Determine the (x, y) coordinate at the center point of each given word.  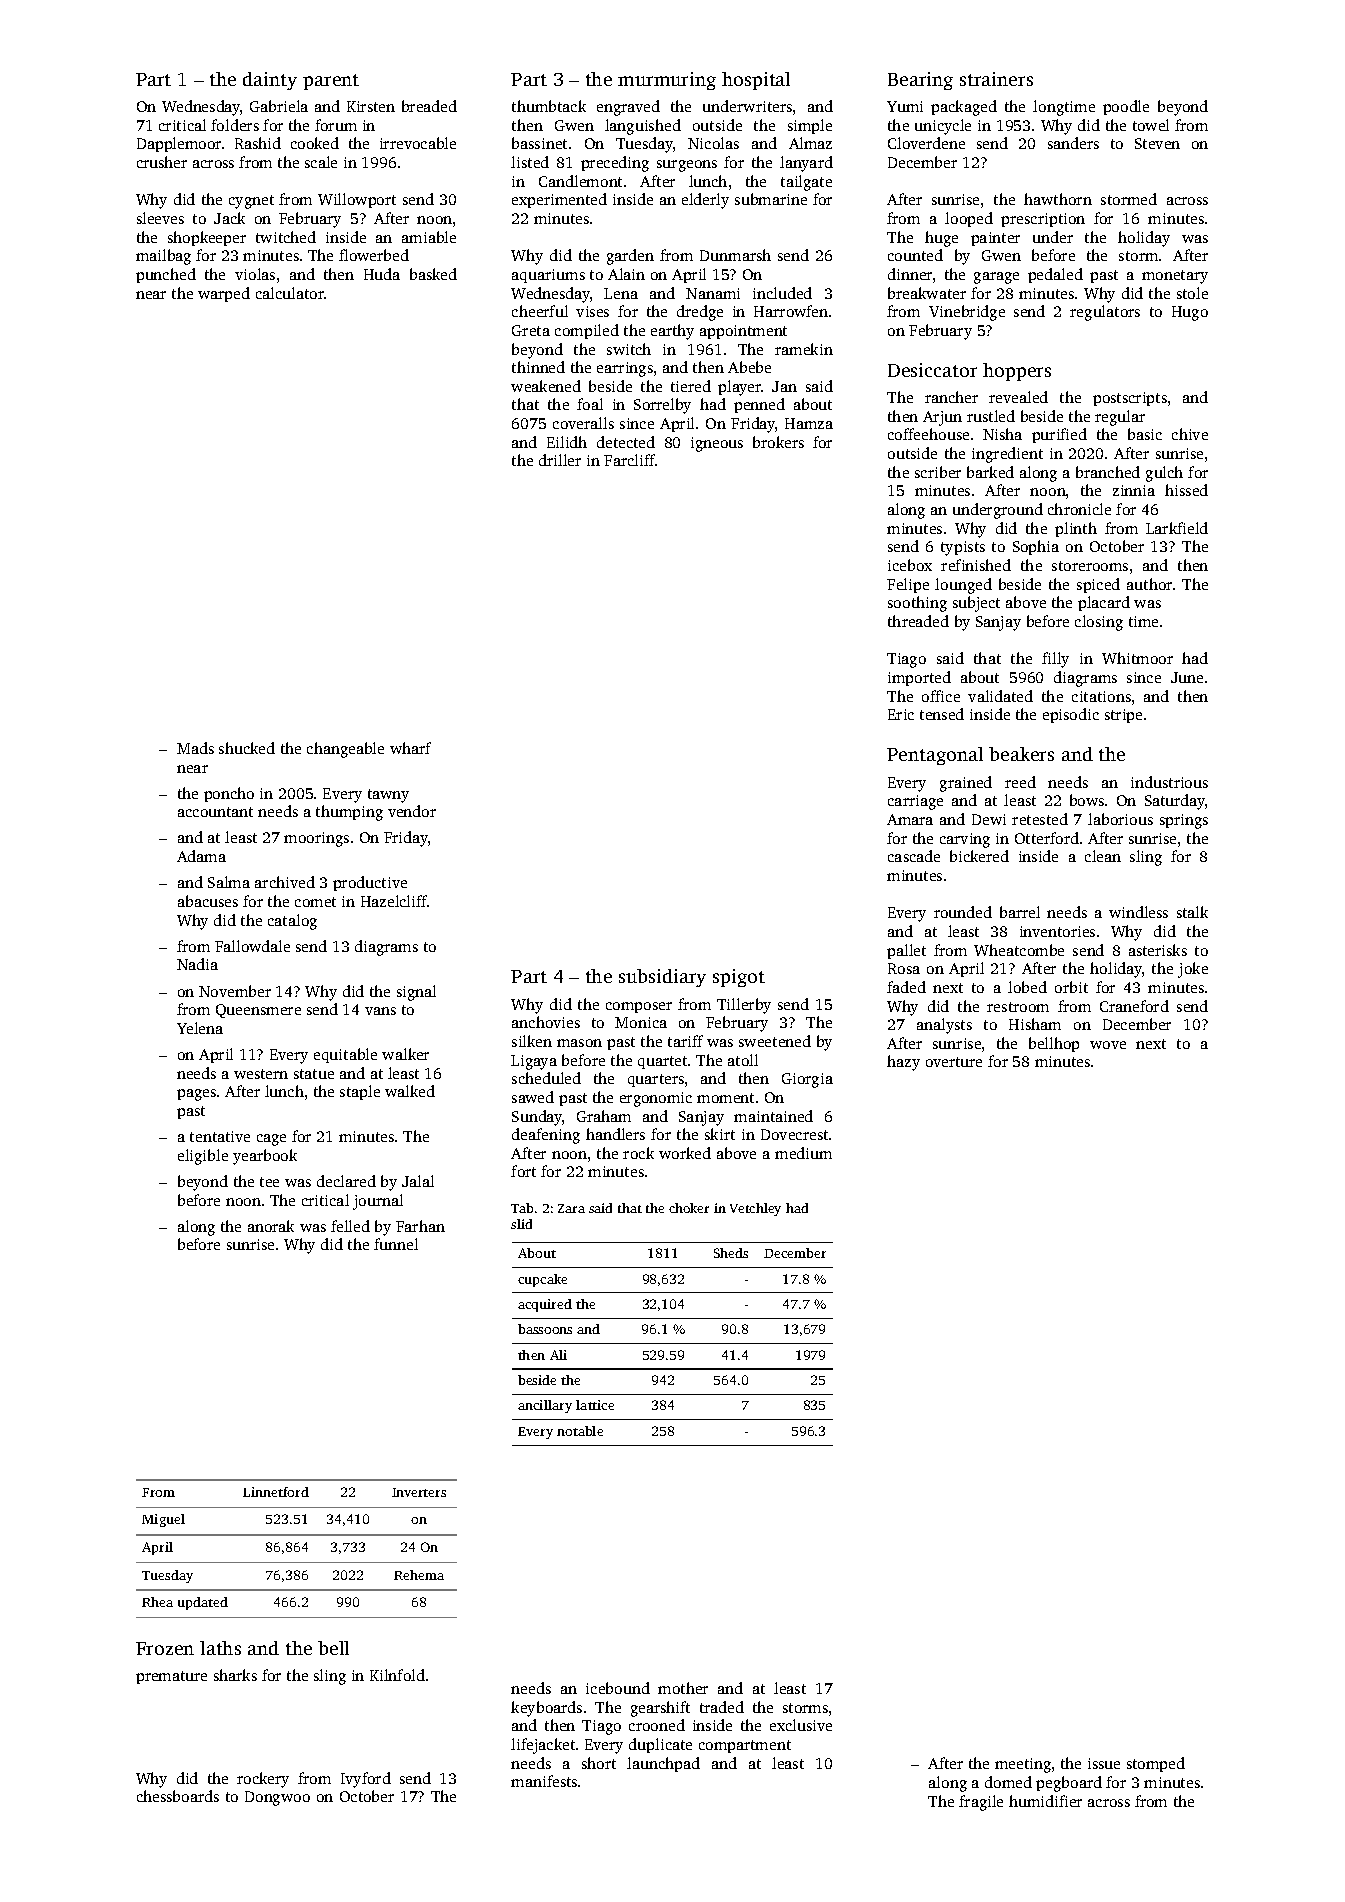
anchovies (546, 1022)
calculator (290, 293)
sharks (235, 1675)
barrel (1020, 912)
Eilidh (567, 442)
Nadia (197, 964)
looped (969, 219)
